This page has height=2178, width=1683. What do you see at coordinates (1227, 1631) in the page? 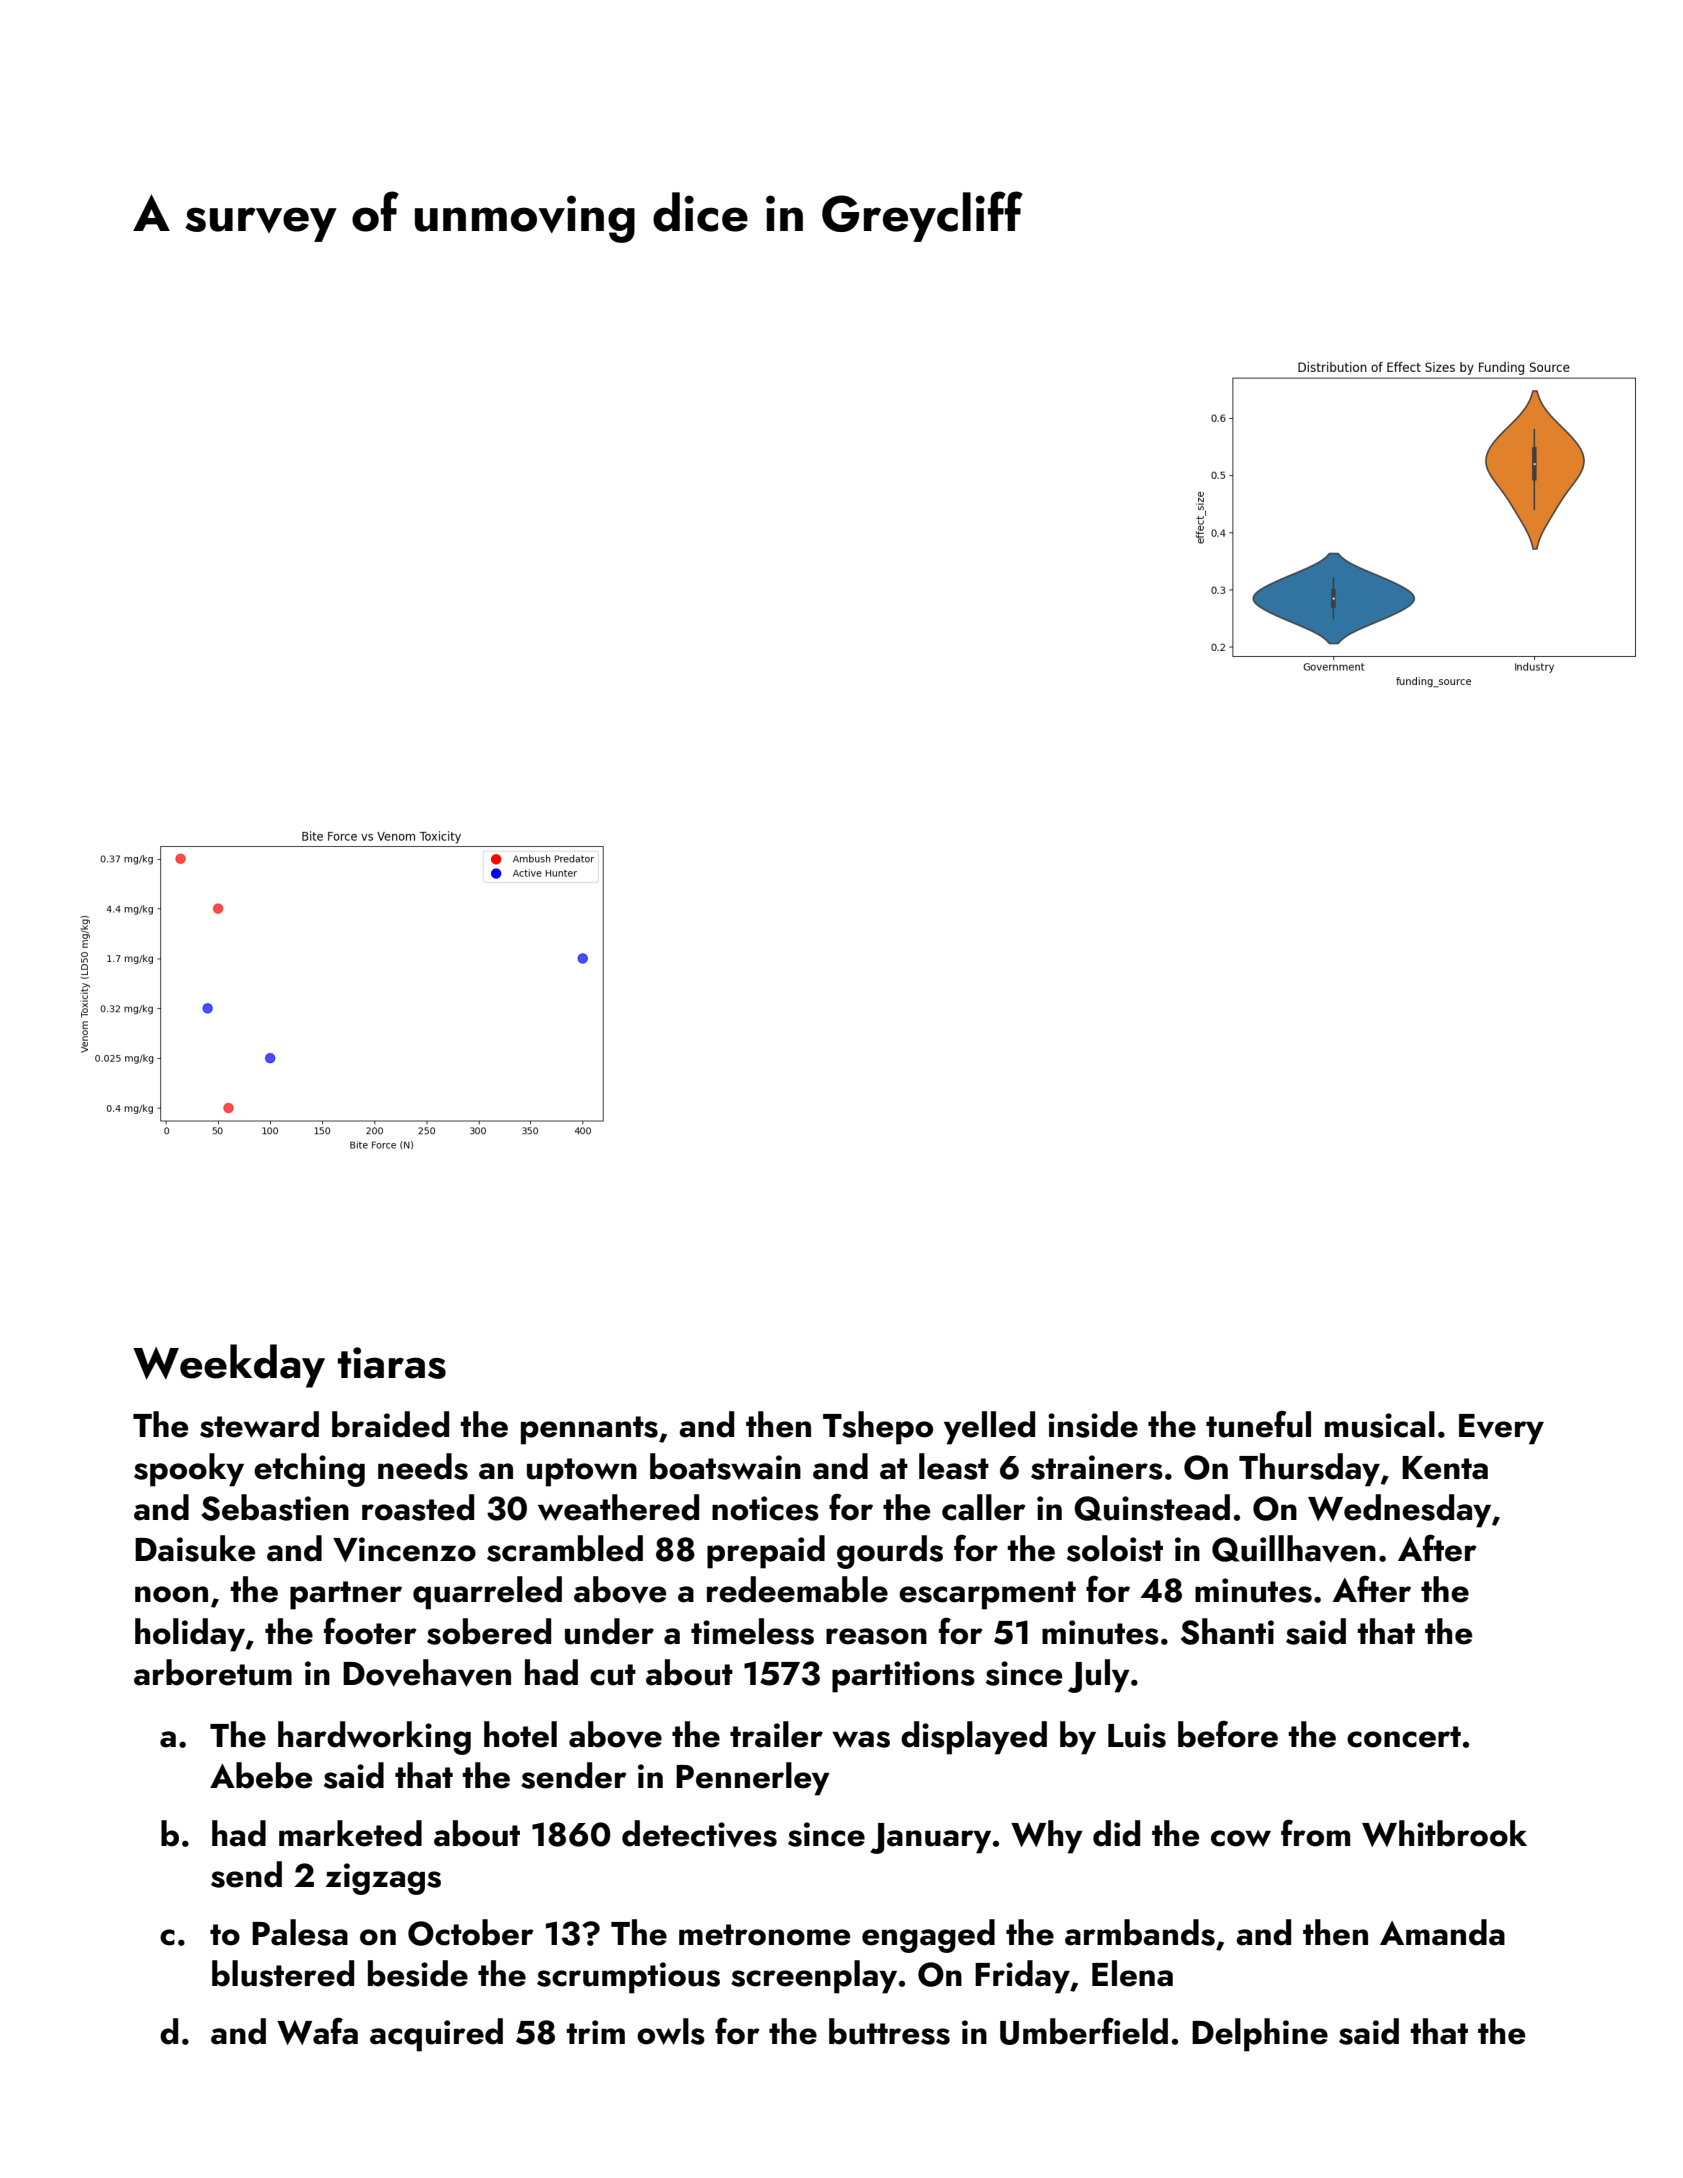
I see `Shanti` at bounding box center [1227, 1631].
